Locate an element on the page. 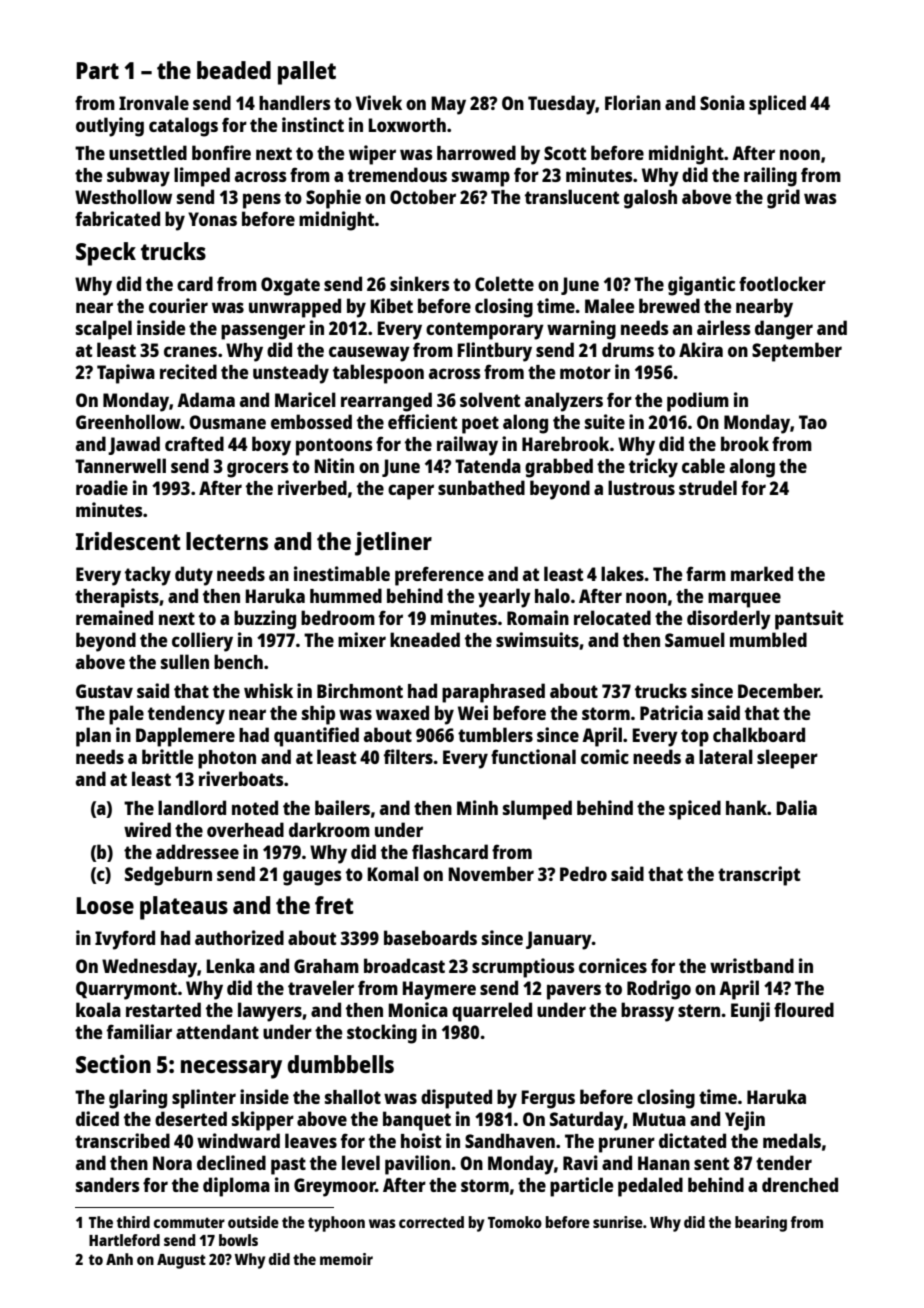 The image size is (924, 1308). sinkers is located at coordinates (420, 283).
